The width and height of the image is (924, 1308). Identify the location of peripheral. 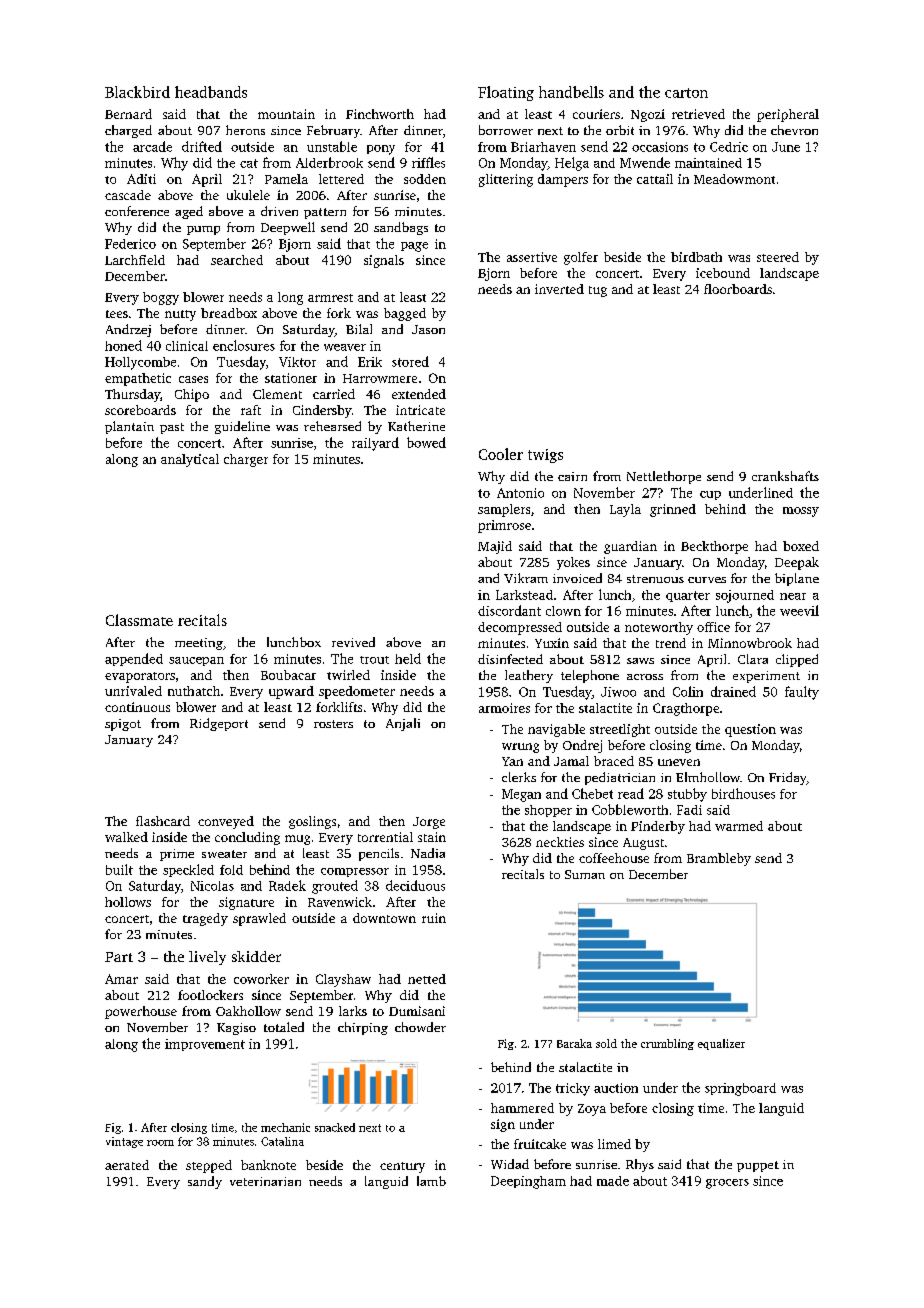
(788, 115).
